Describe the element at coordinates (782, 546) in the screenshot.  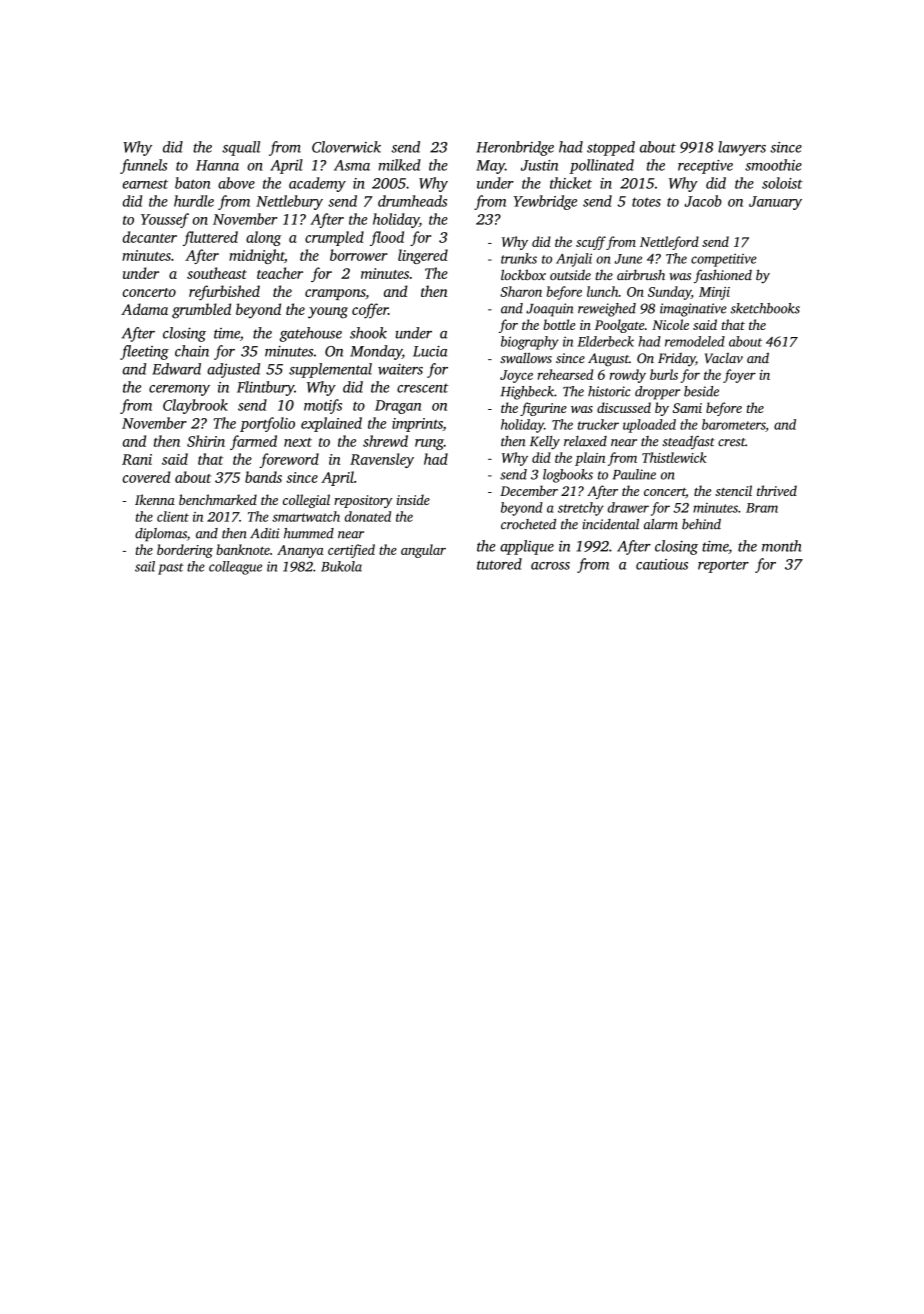
I see `month` at that location.
